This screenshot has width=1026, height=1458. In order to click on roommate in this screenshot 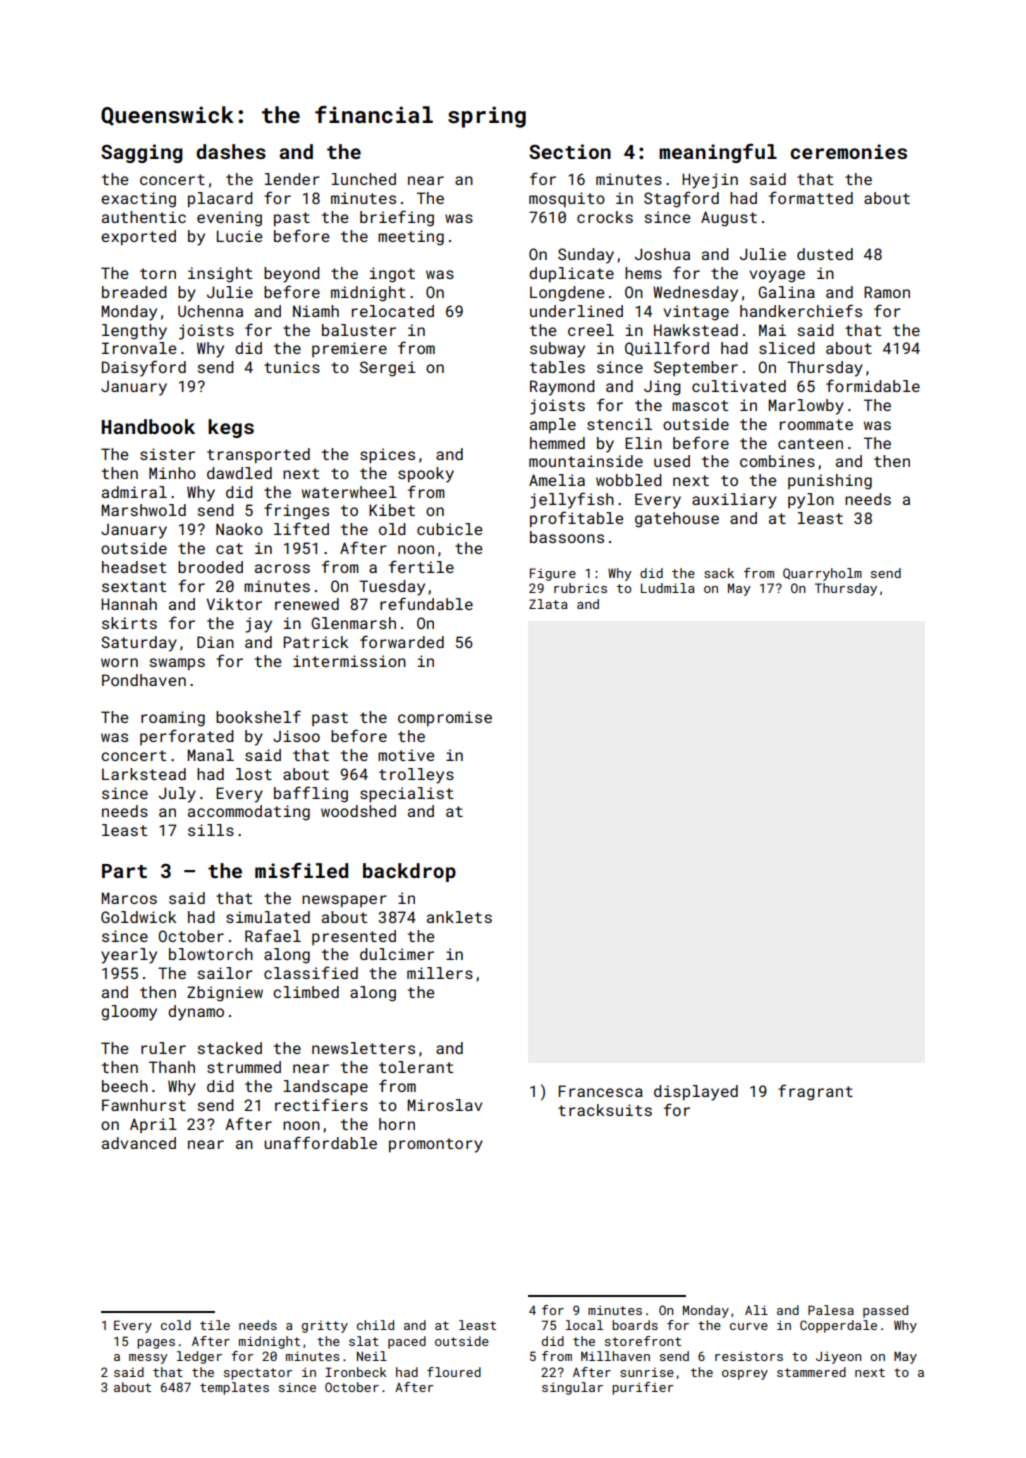, I will do `click(816, 424)`.
